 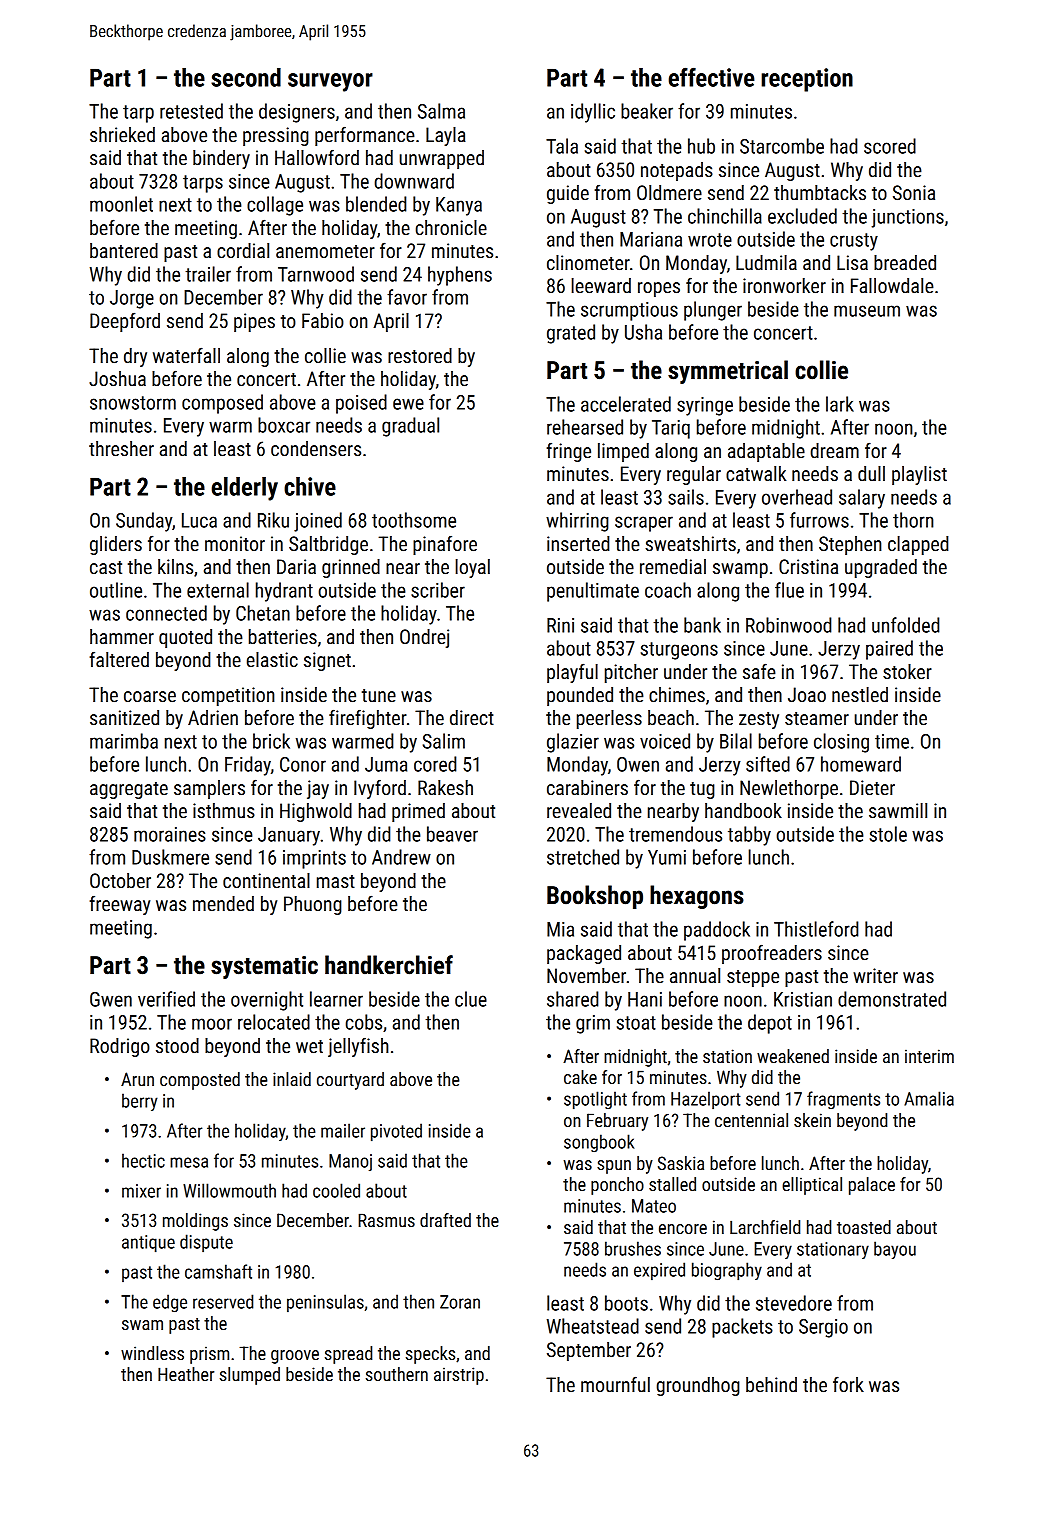 What do you see at coordinates (872, 787) in the screenshot?
I see `Dieter` at bounding box center [872, 787].
